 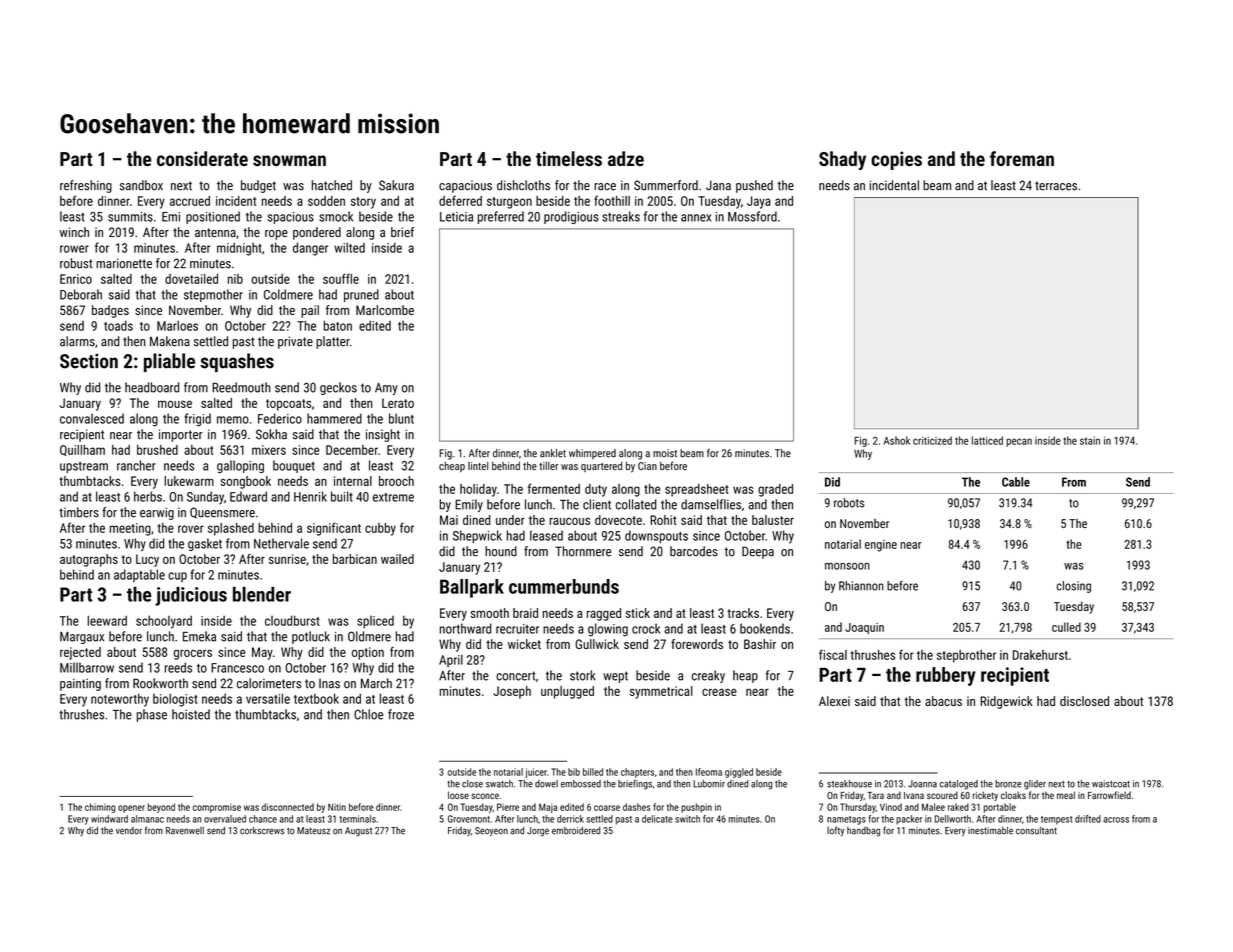 What do you see at coordinates (1022, 158) in the screenshot?
I see `foreman` at bounding box center [1022, 158].
